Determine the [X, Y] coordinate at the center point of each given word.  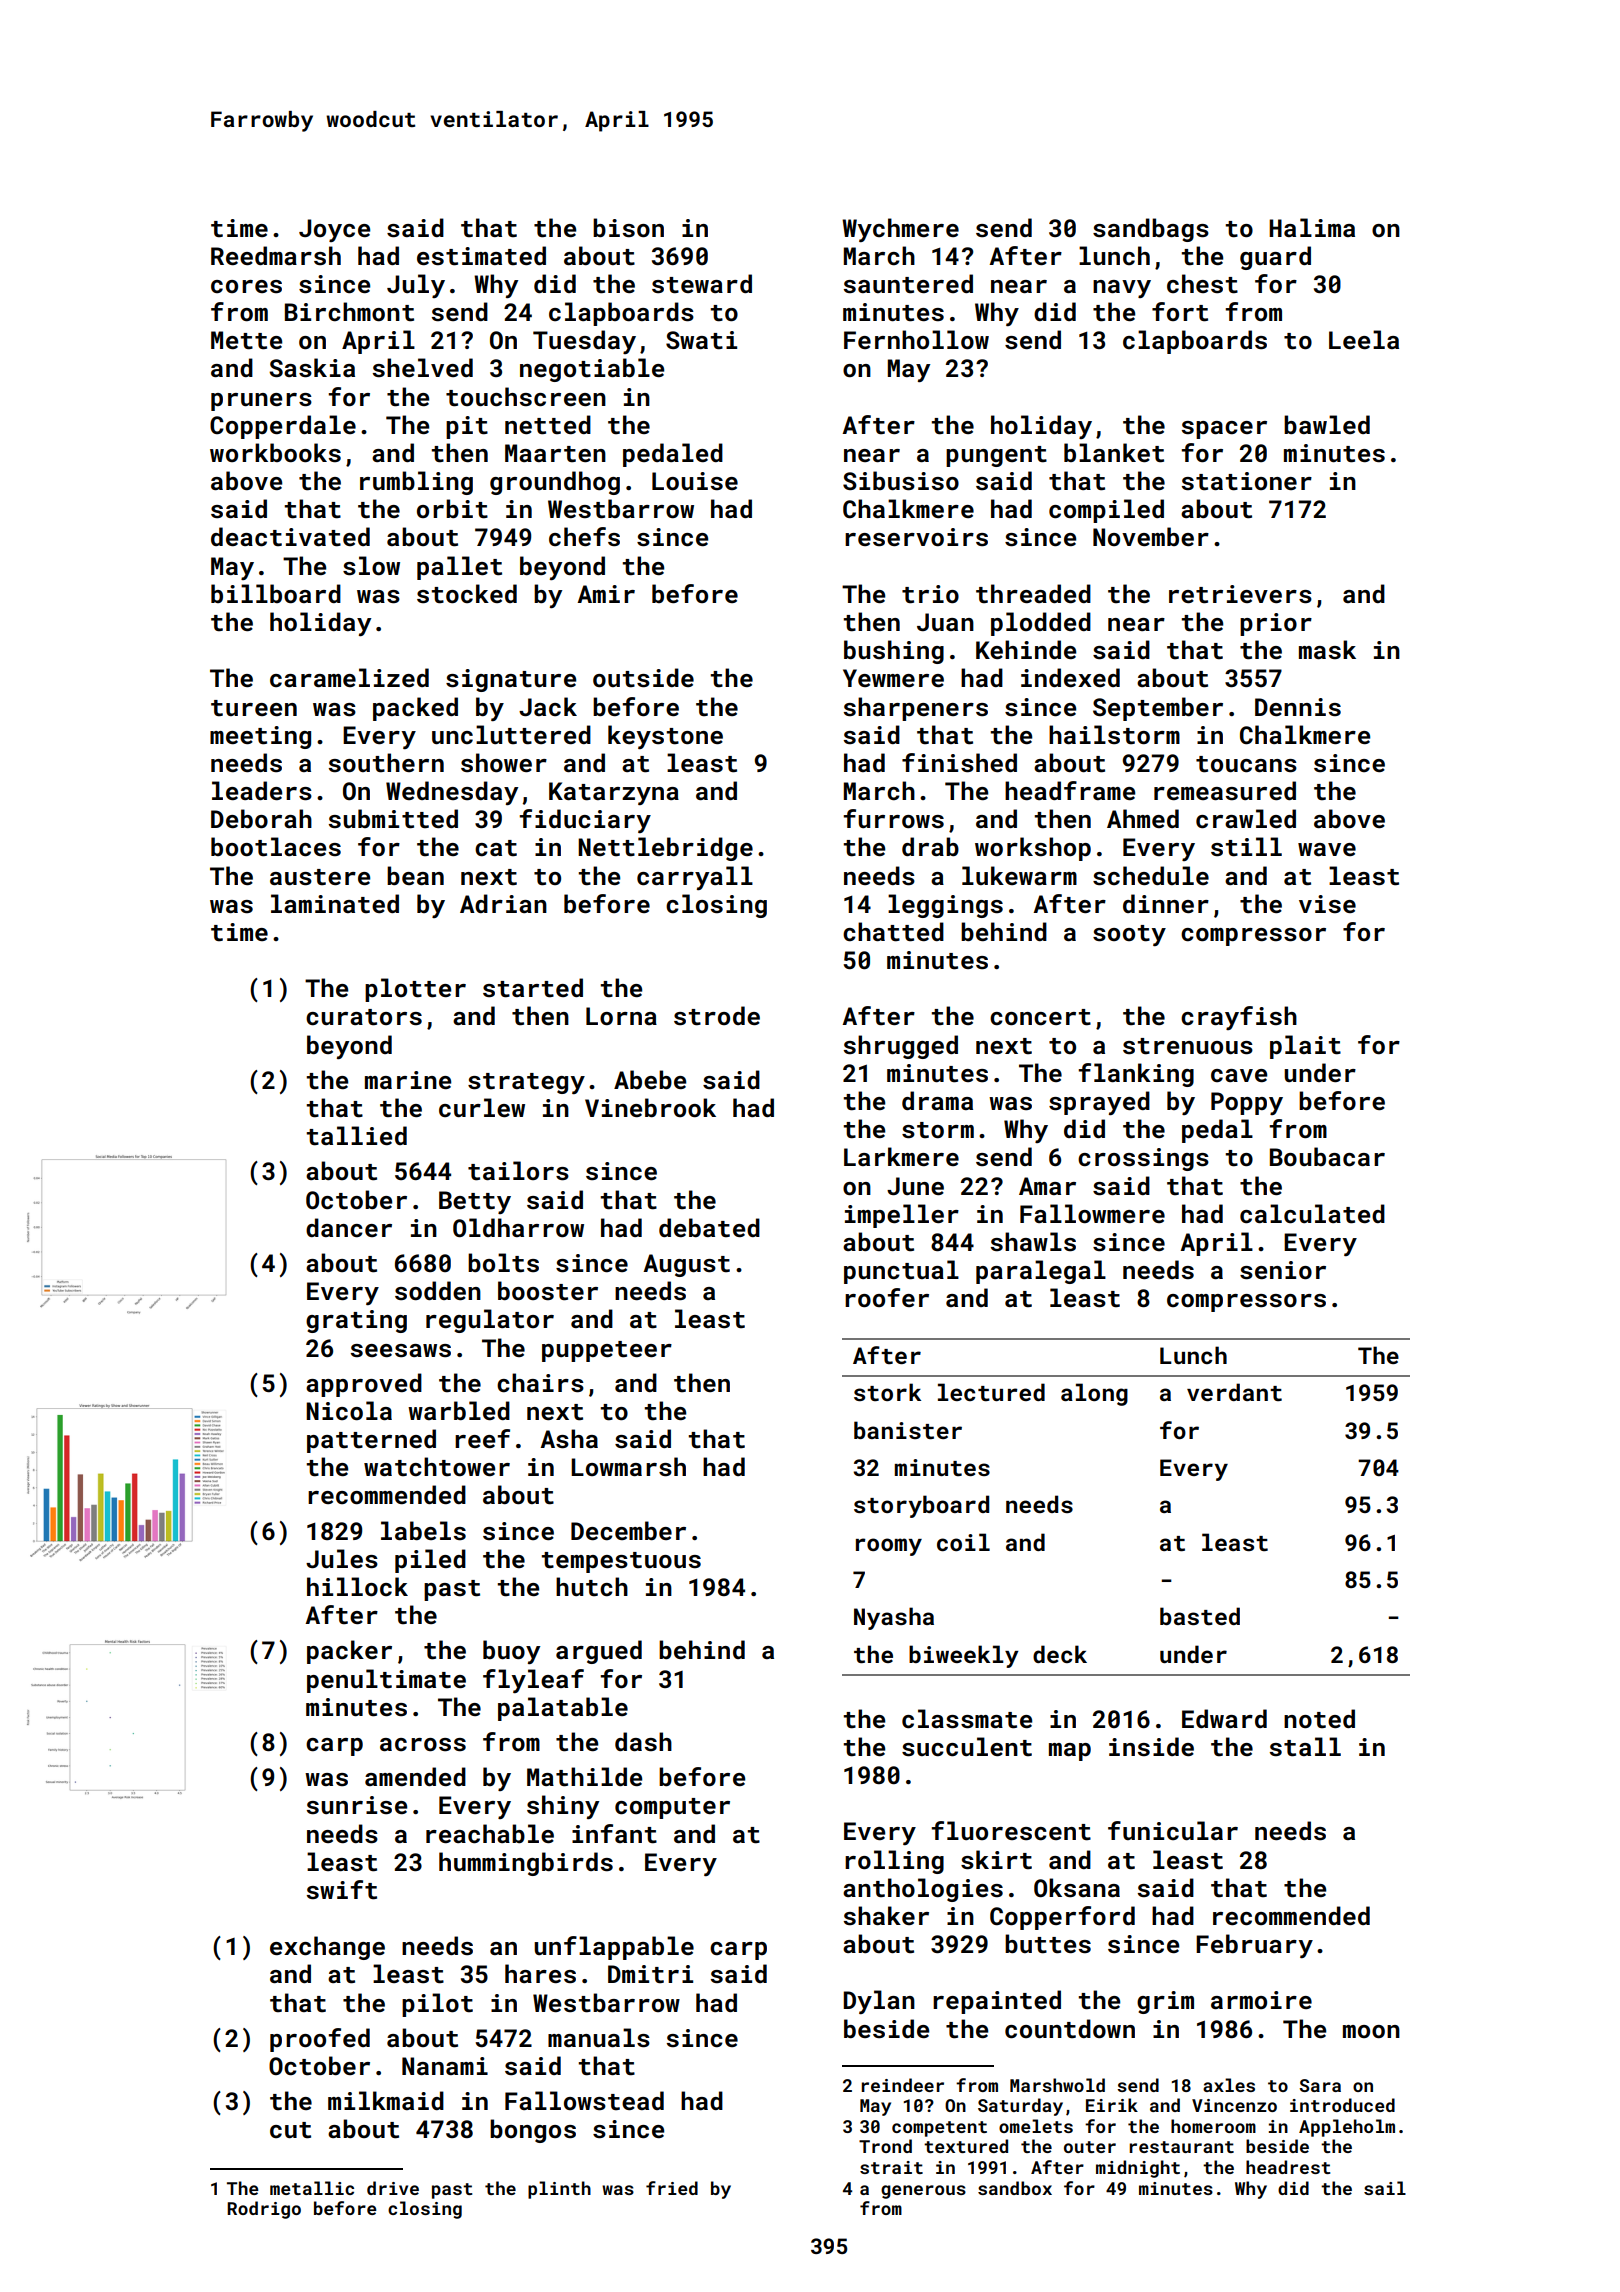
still [1246, 847]
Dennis [1298, 707]
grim [1165, 2002]
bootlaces [276, 847]
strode [717, 1016]
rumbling [416, 483]
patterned [371, 1441]
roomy [889, 1547]
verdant [1234, 1392]
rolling [894, 1862]
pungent [996, 456]
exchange [327, 1948]
